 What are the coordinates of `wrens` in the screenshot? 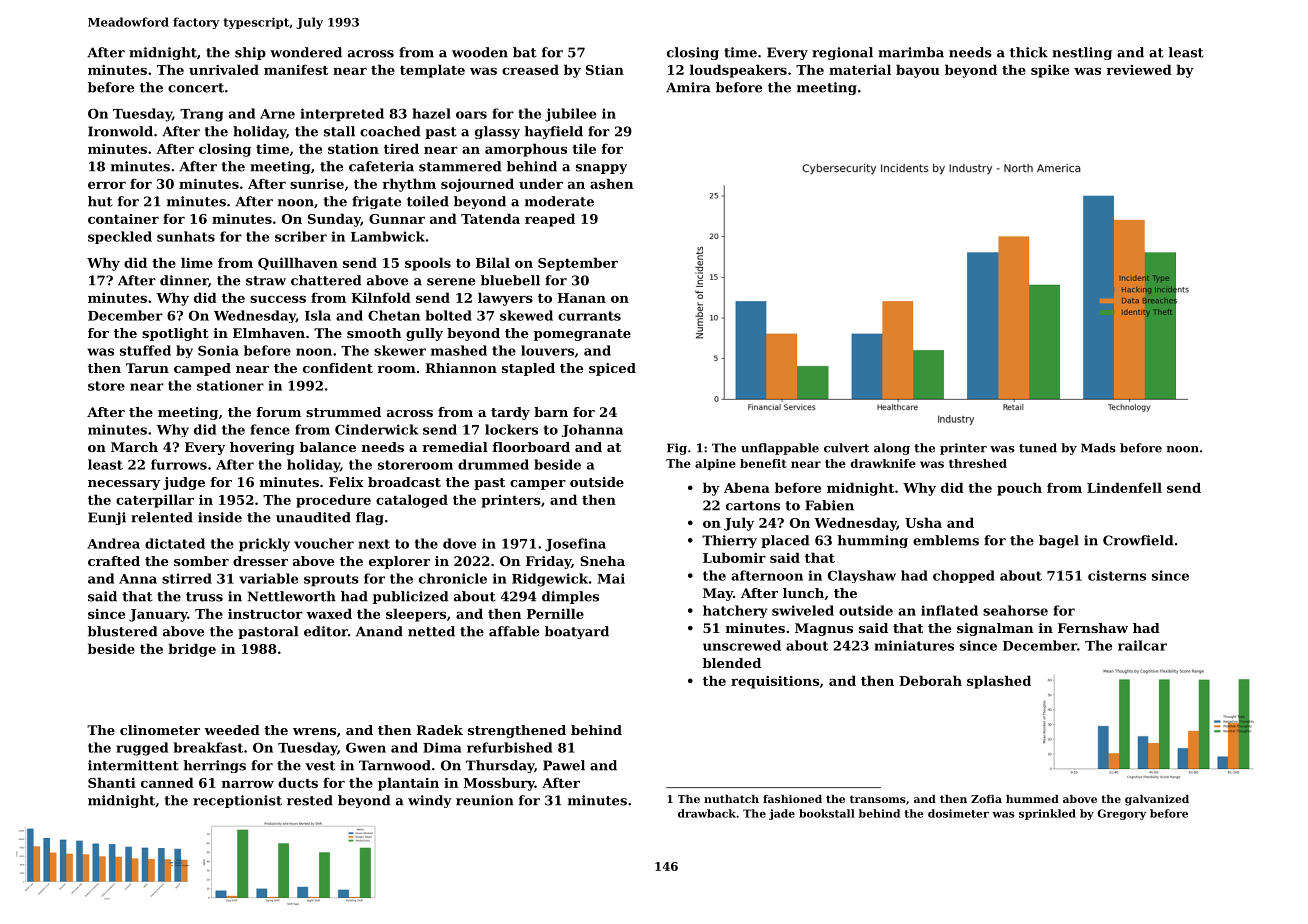 It's located at (314, 731).
